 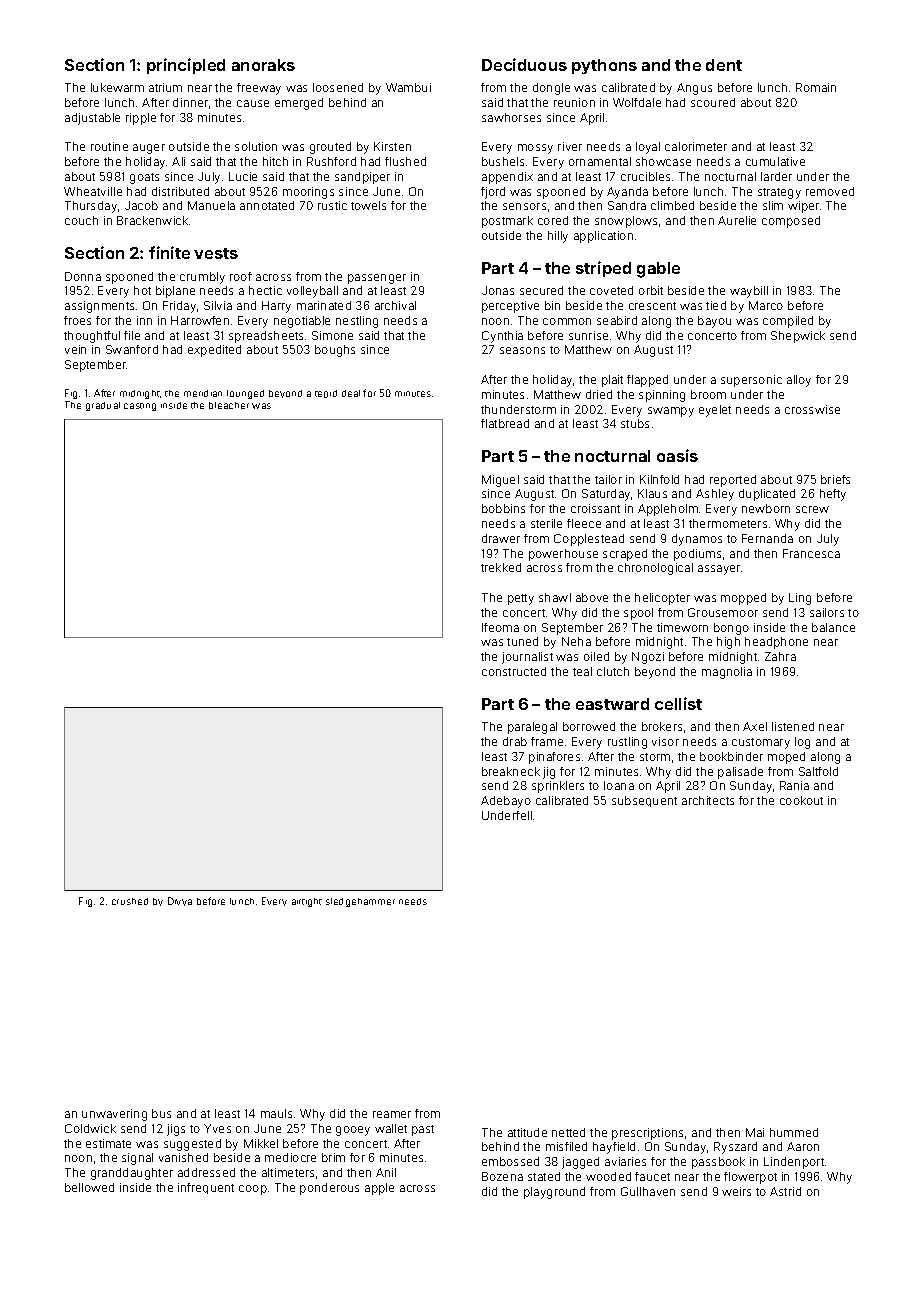 What do you see at coordinates (130, 901) in the screenshot?
I see `crushed` at bounding box center [130, 901].
